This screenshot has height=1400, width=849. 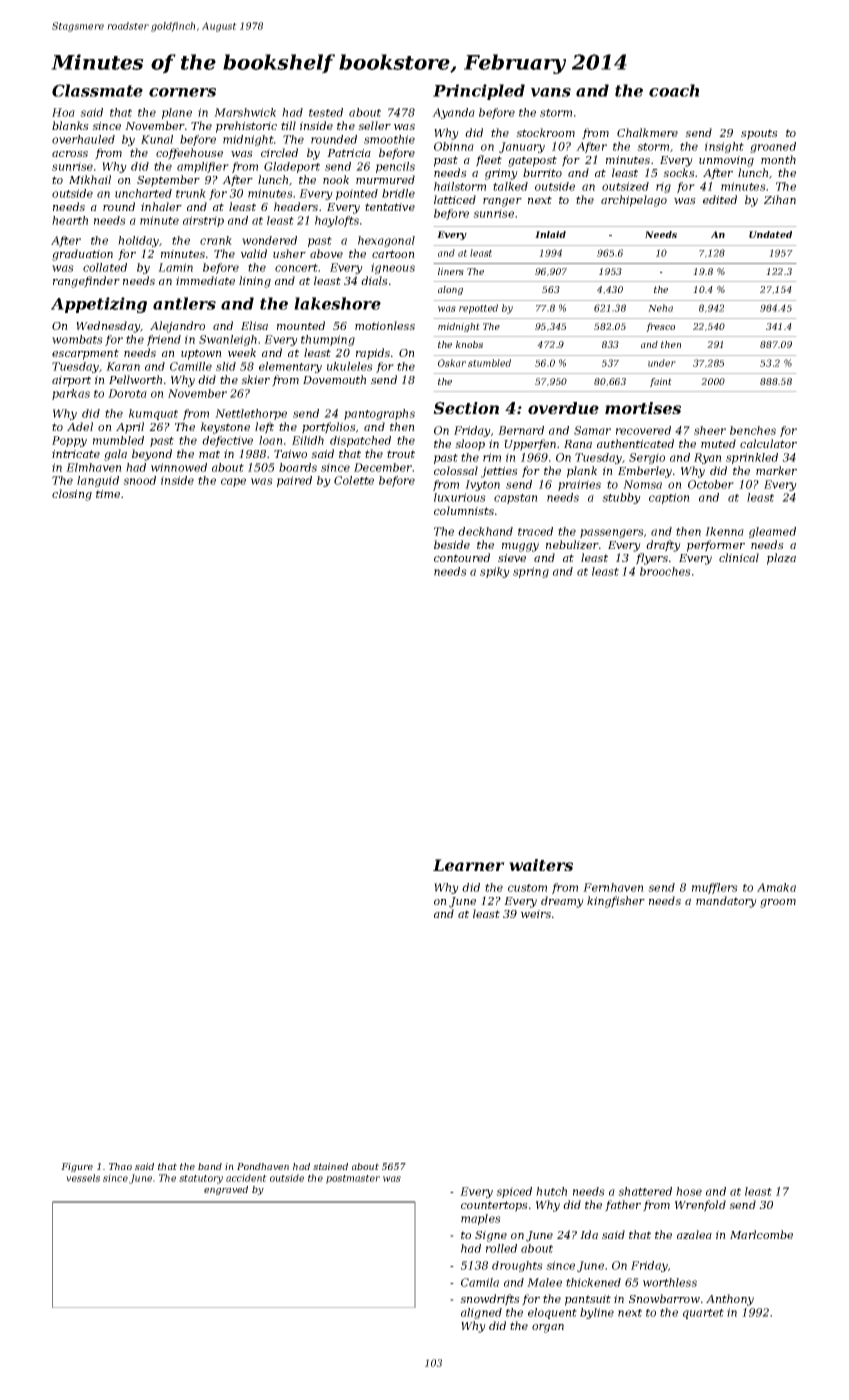 I want to click on brooches, so click(x=665, y=571).
